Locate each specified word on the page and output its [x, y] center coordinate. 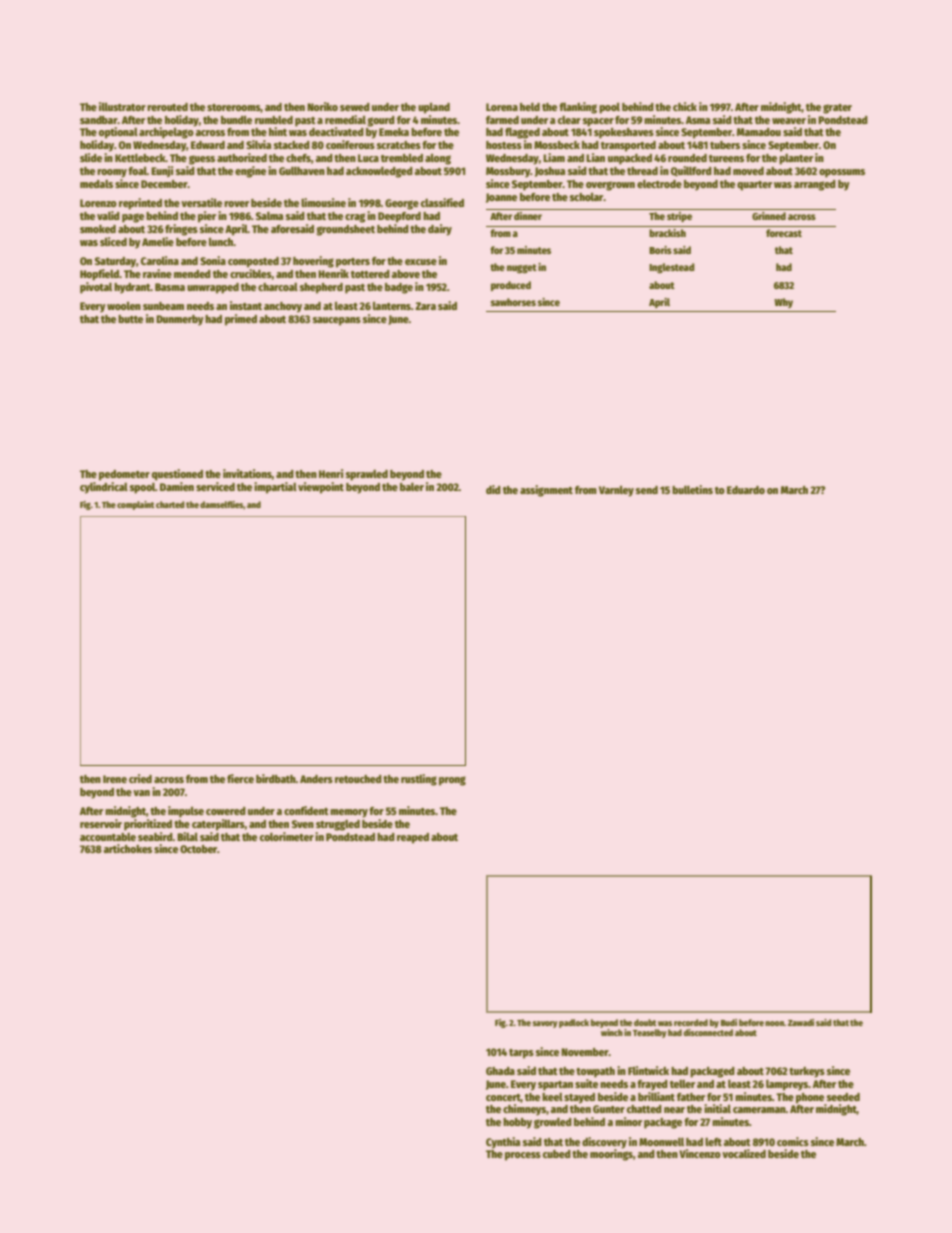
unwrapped [213, 288]
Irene [115, 779]
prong [452, 781]
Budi [729, 1022]
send [647, 490]
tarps [521, 1054]
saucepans [337, 321]
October [198, 849]
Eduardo [746, 490]
